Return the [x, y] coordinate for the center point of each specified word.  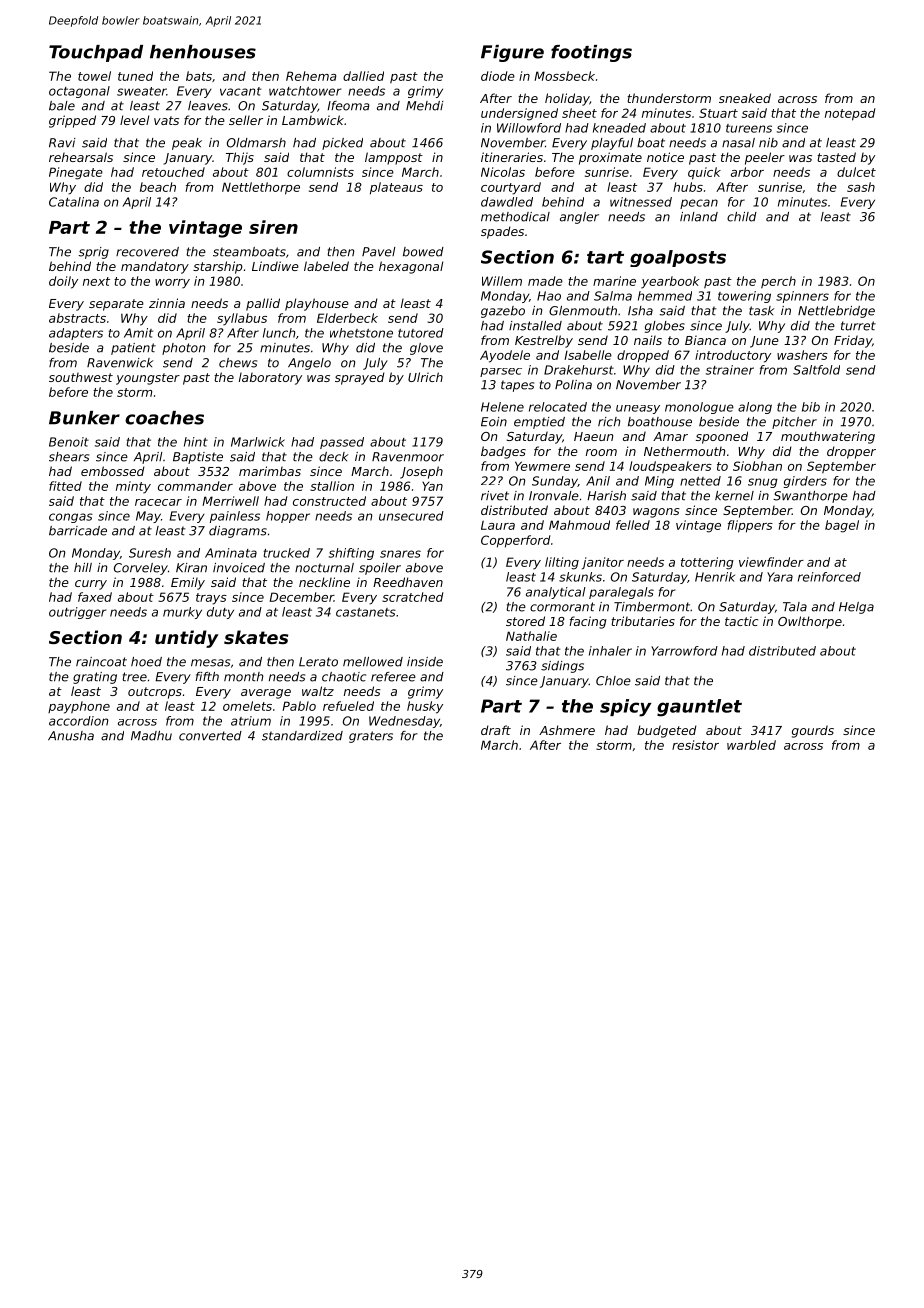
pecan [699, 204]
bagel [842, 526]
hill [83, 567]
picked [342, 144]
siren [273, 227]
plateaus [396, 188]
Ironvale [554, 496]
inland [699, 217]
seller [246, 120]
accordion [79, 721]
